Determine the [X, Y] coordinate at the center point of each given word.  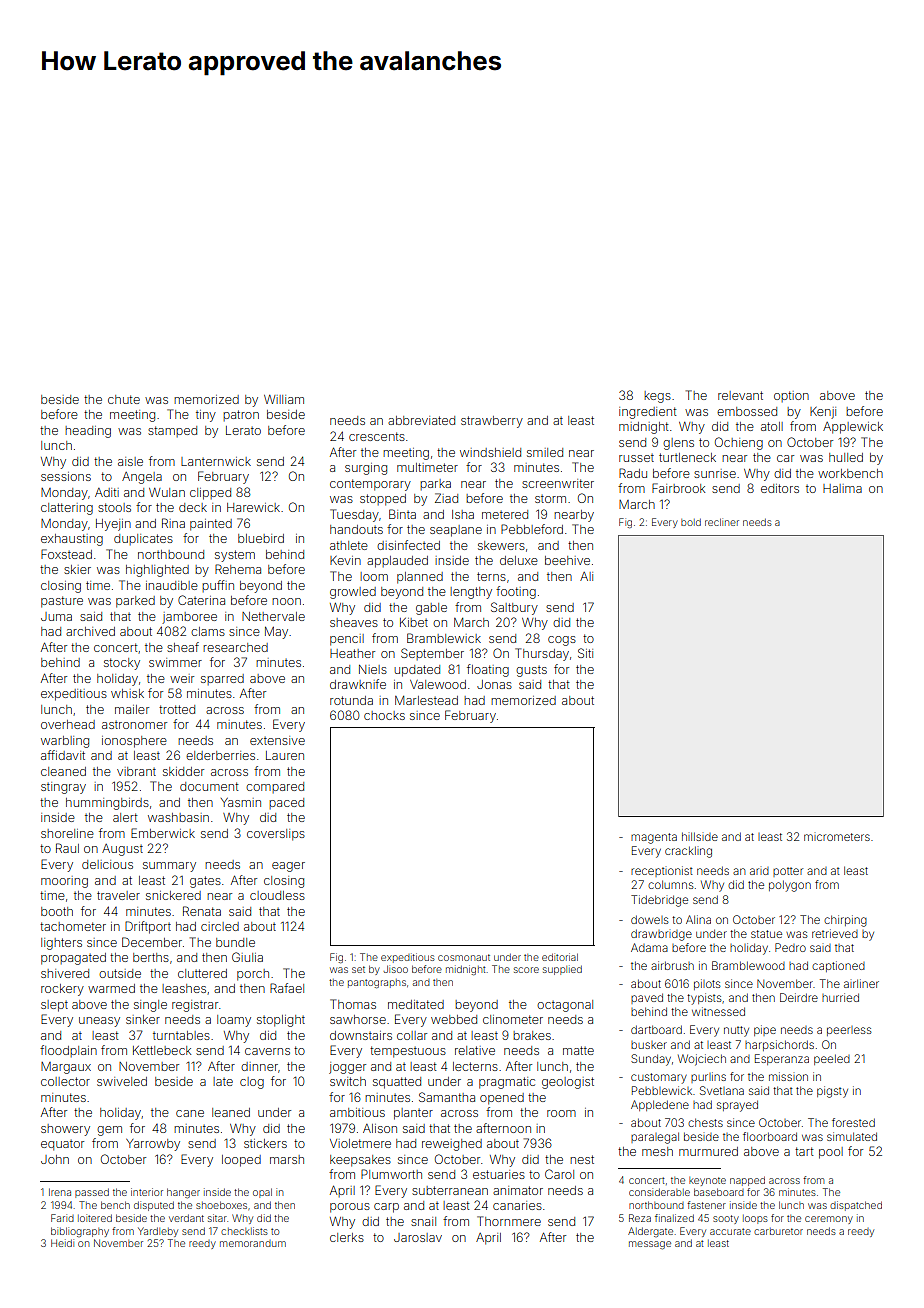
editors [780, 488]
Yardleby [158, 1232]
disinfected [408, 545]
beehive [567, 560]
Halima [842, 488]
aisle [130, 461]
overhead [68, 724]
